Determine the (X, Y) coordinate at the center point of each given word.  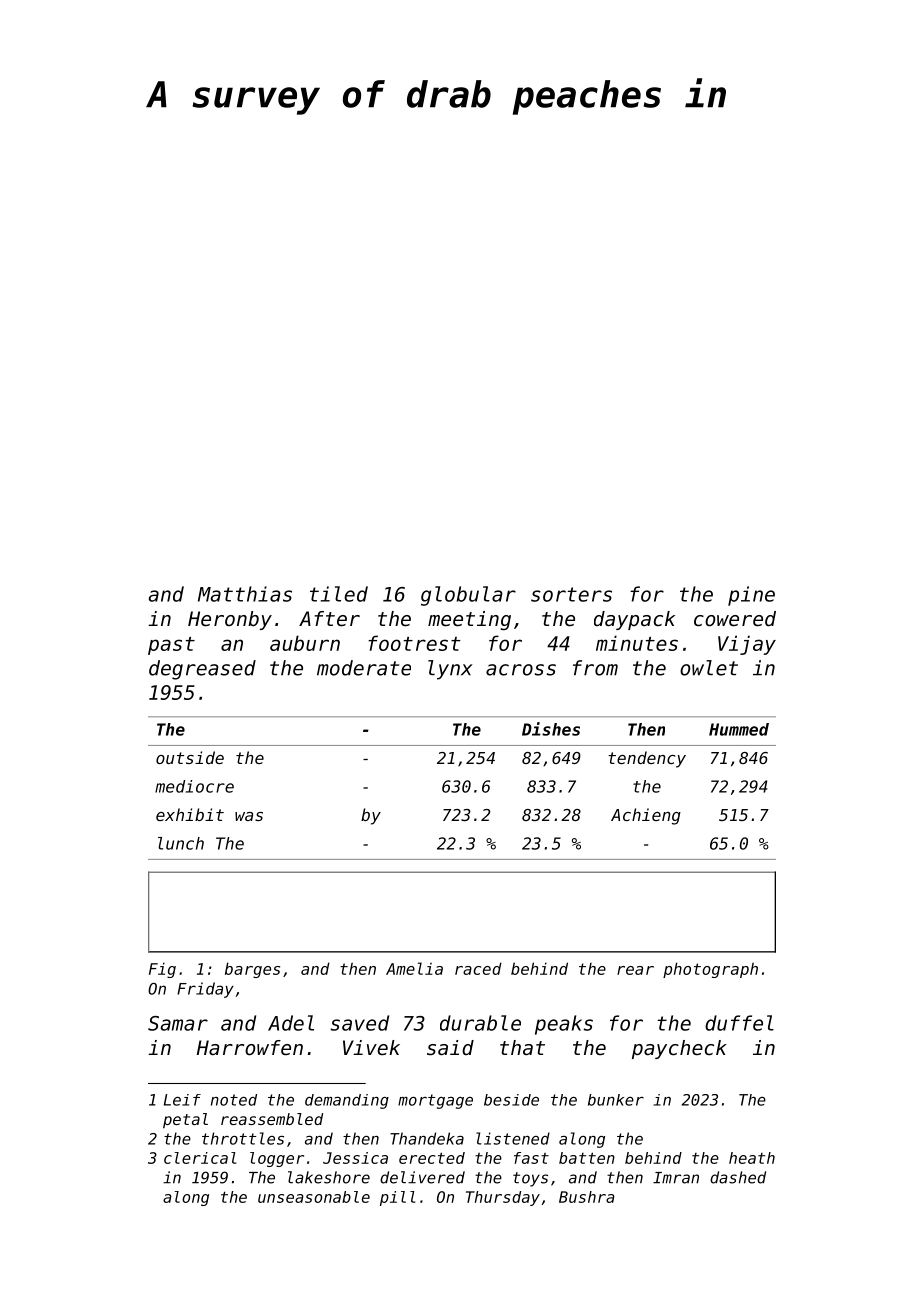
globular (468, 596)
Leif (182, 1100)
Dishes (551, 729)
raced (478, 968)
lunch (181, 843)
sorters (571, 594)
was (249, 816)
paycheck (679, 1049)
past (171, 646)
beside (511, 1100)
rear (635, 970)
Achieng (646, 816)
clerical (200, 1158)
